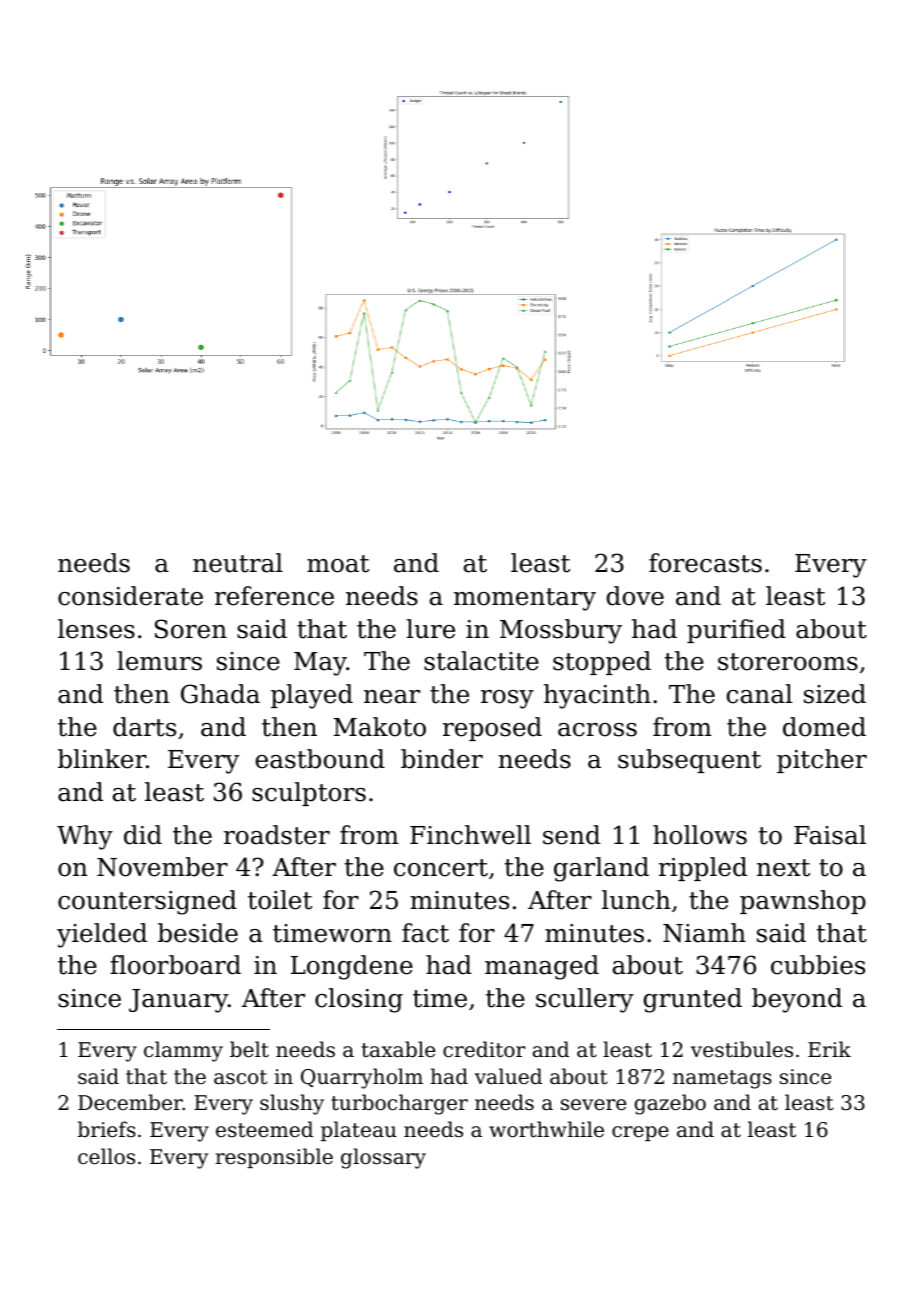  What do you see at coordinates (492, 729) in the screenshot?
I see `reposed` at bounding box center [492, 729].
